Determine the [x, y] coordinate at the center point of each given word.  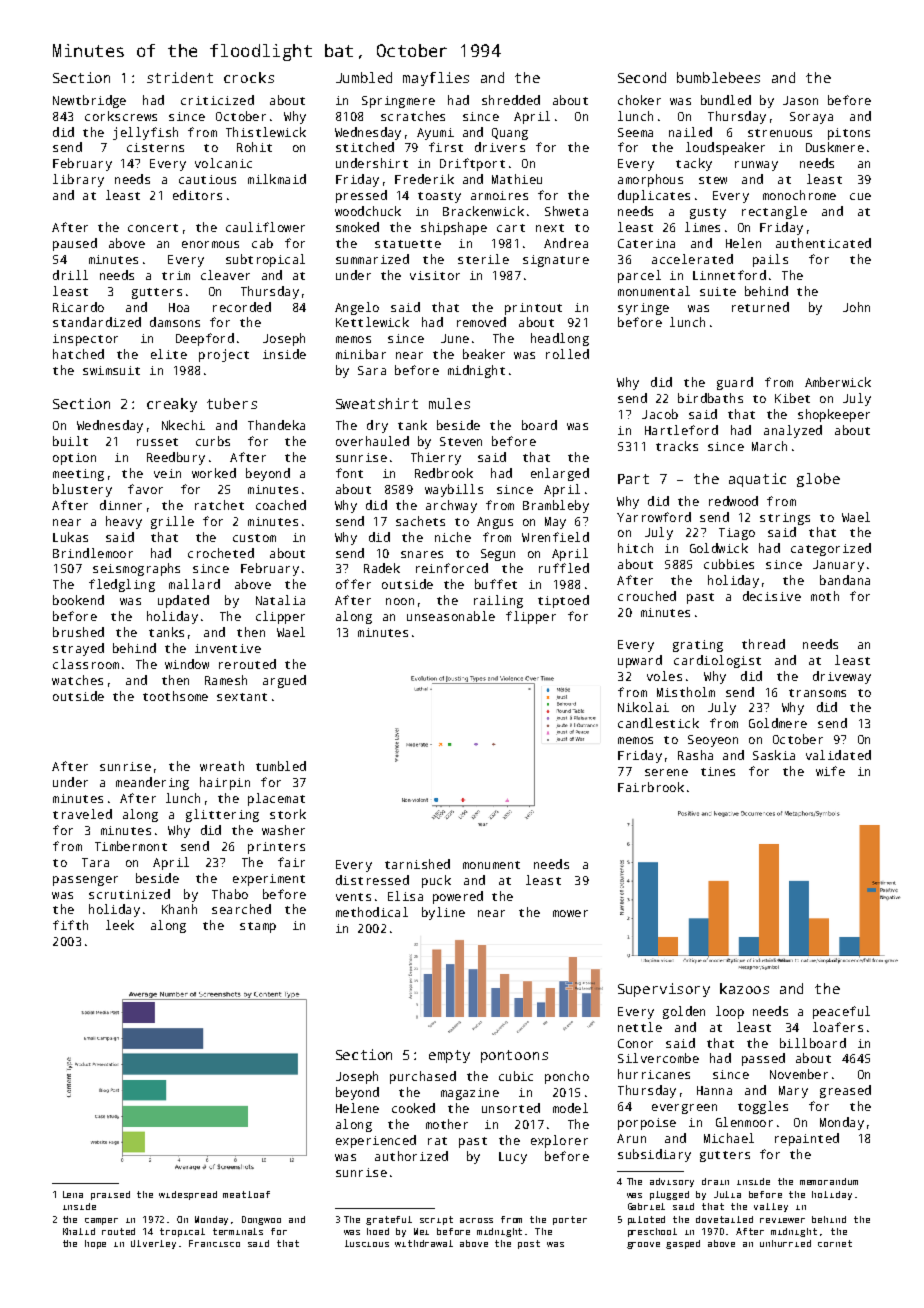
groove [643, 1245]
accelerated [692, 259]
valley [771, 1207]
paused [75, 244]
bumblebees [718, 77]
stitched [365, 147]
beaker [484, 354]
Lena [73, 1194]
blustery [82, 490]
